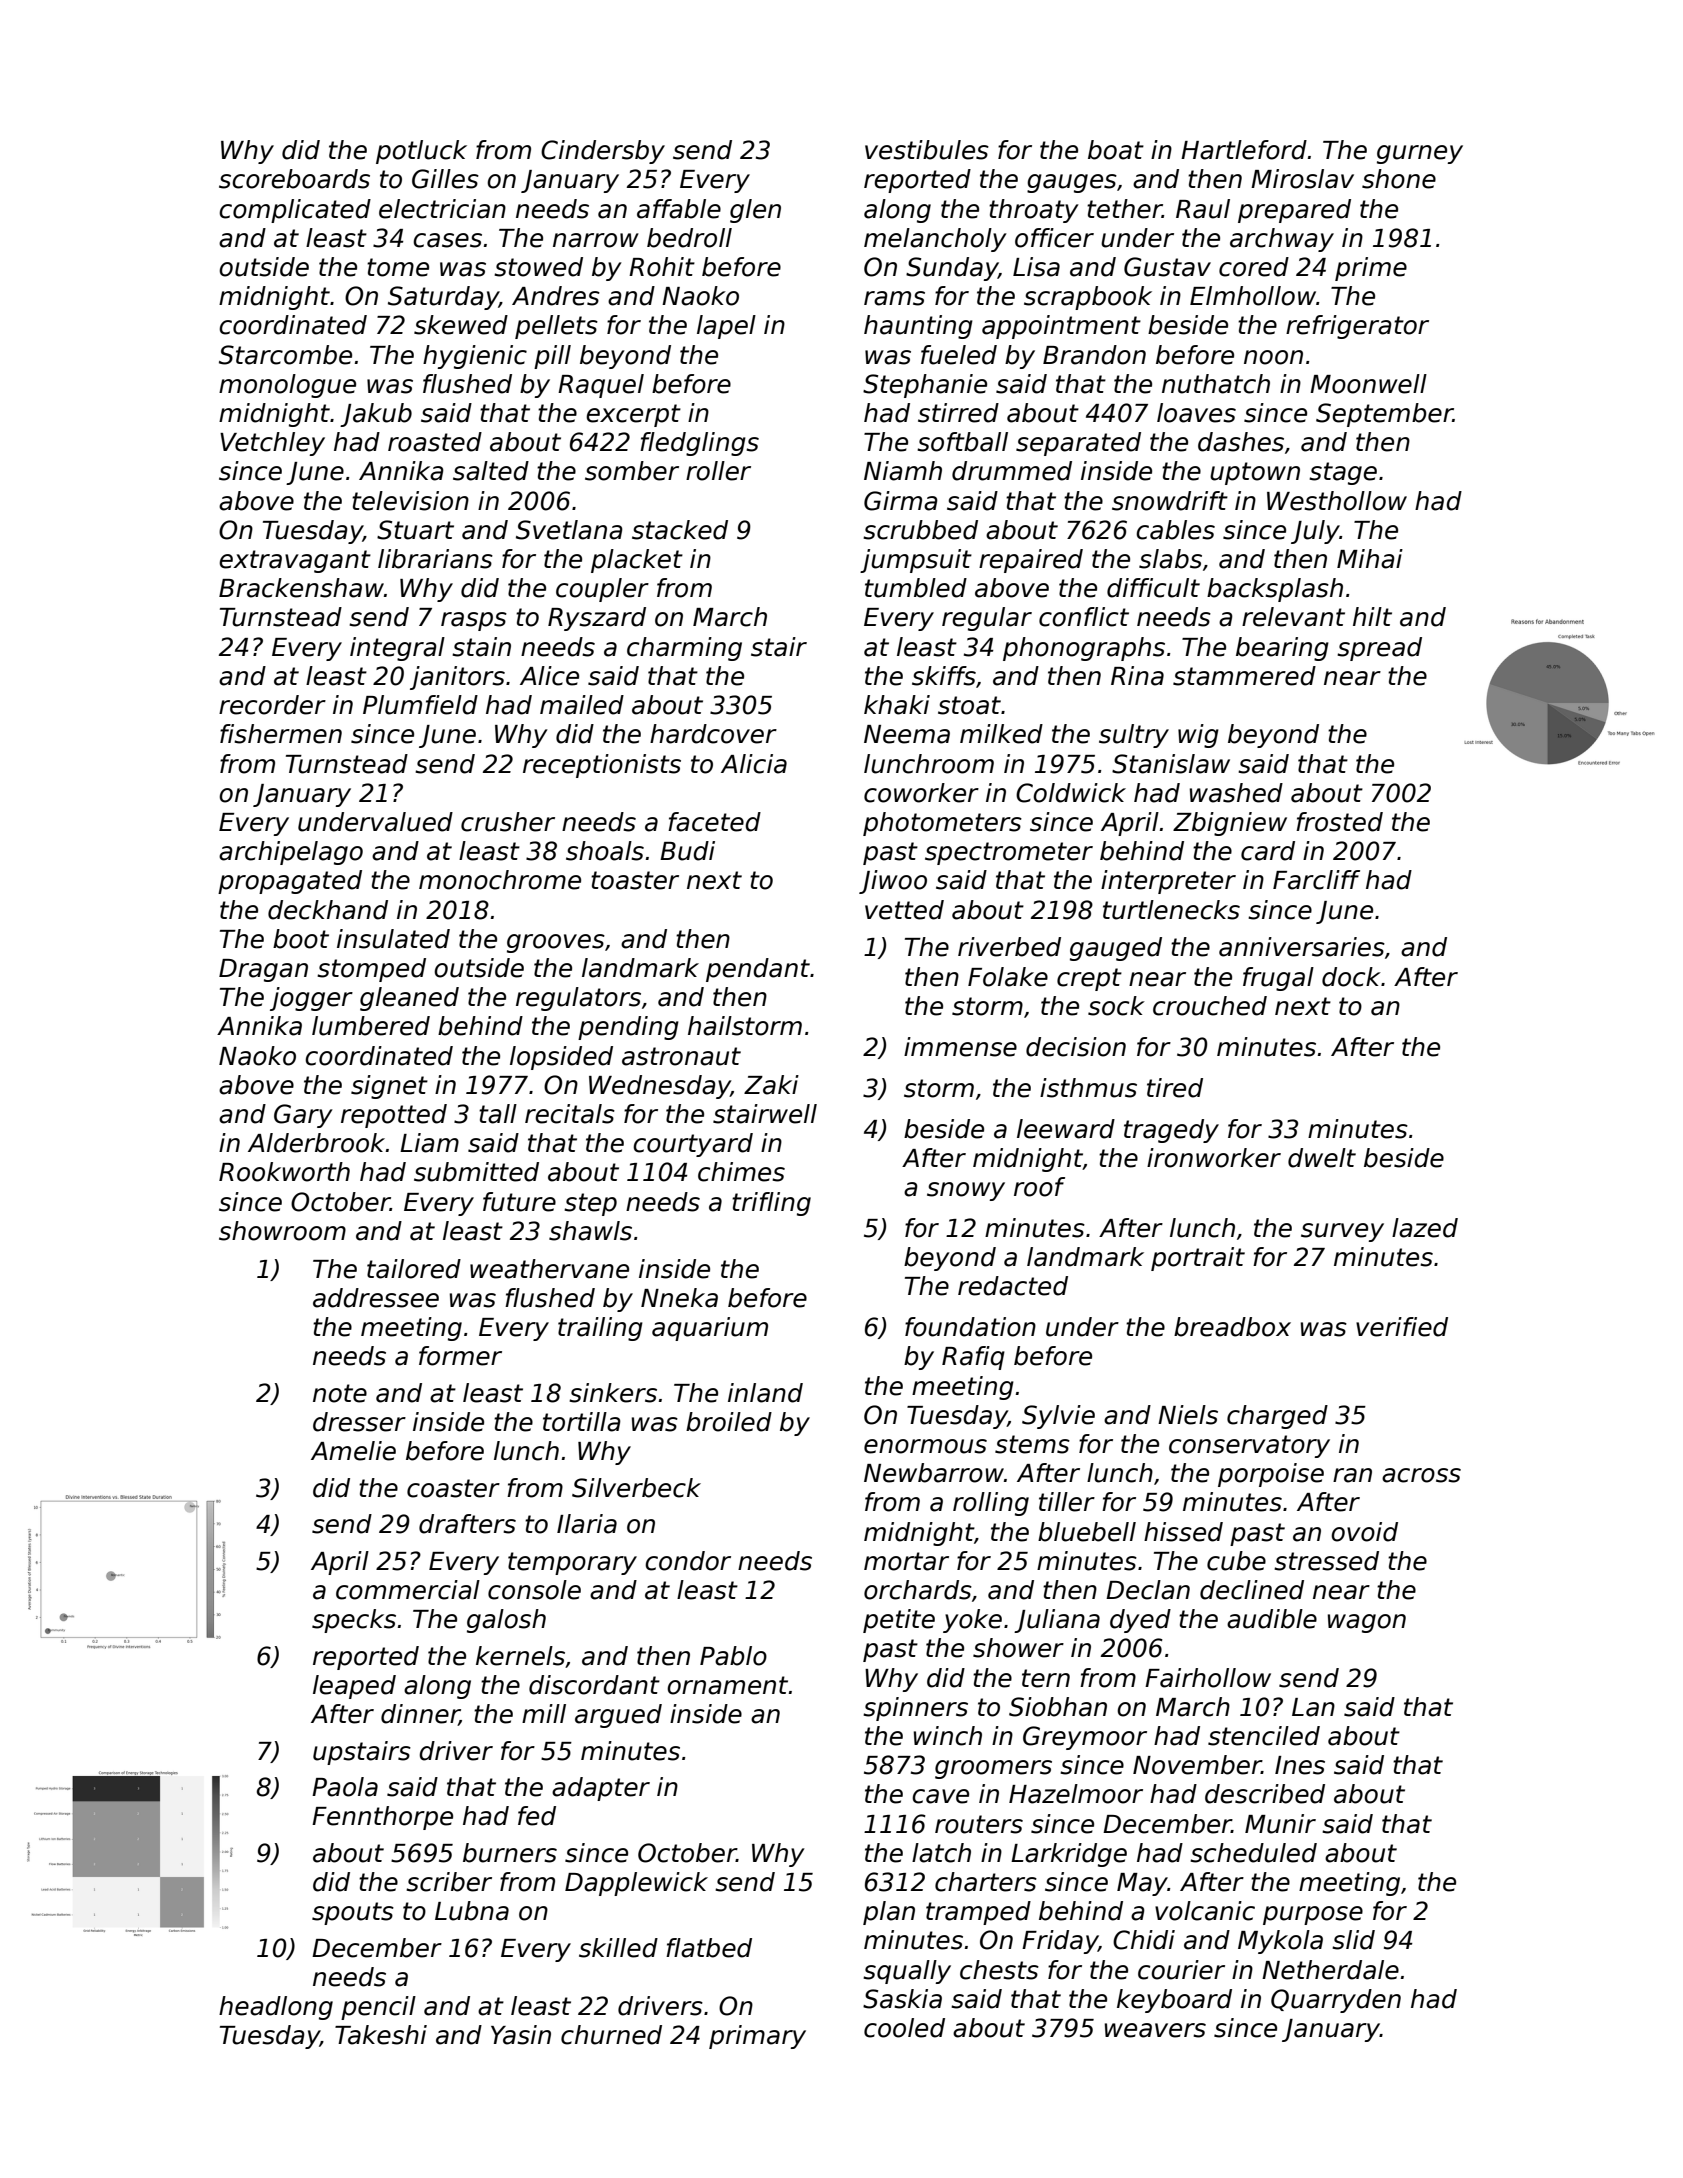  I want to click on Dragan, so click(263, 970).
